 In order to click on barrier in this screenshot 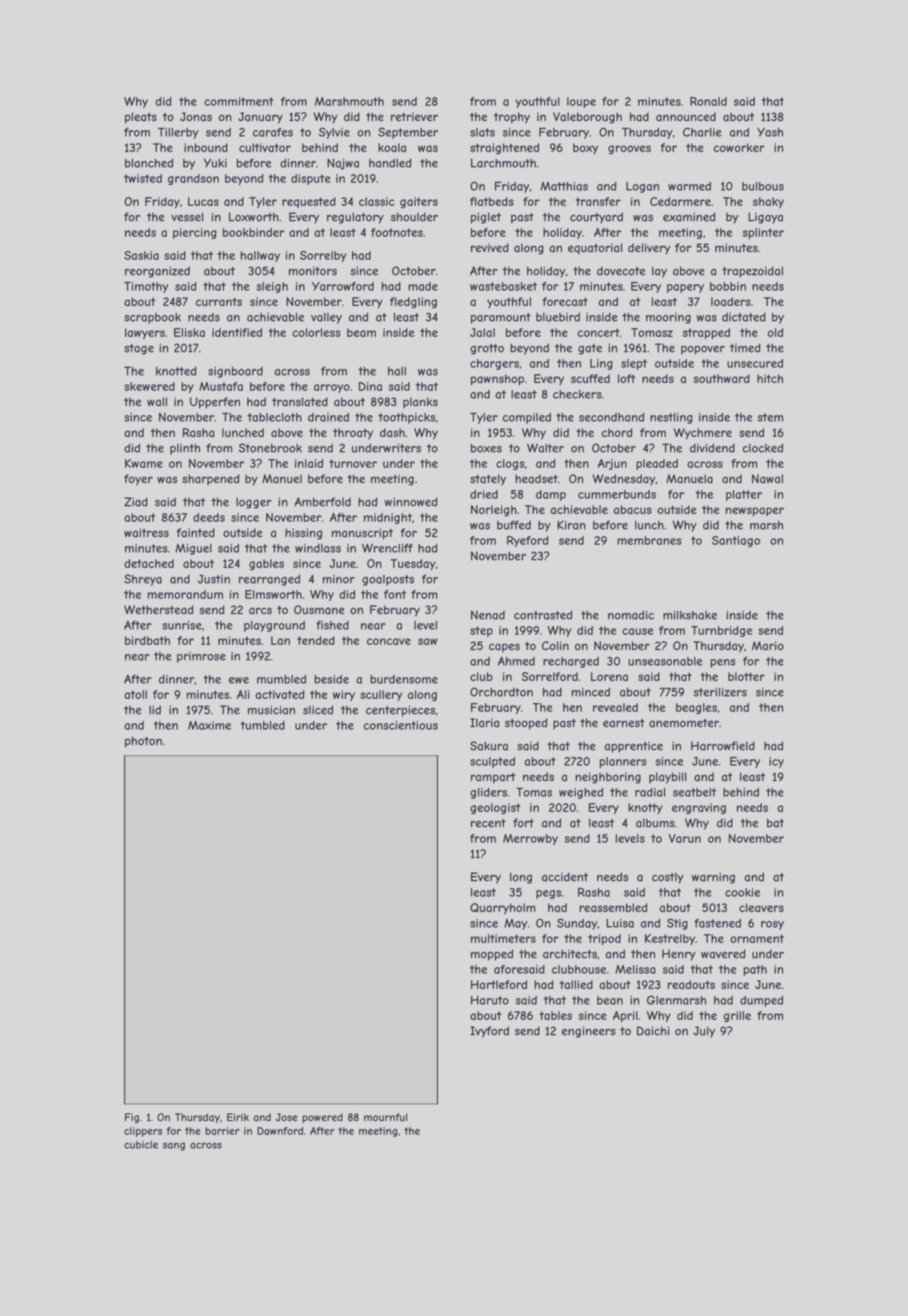, I will do `click(222, 1131)`.
